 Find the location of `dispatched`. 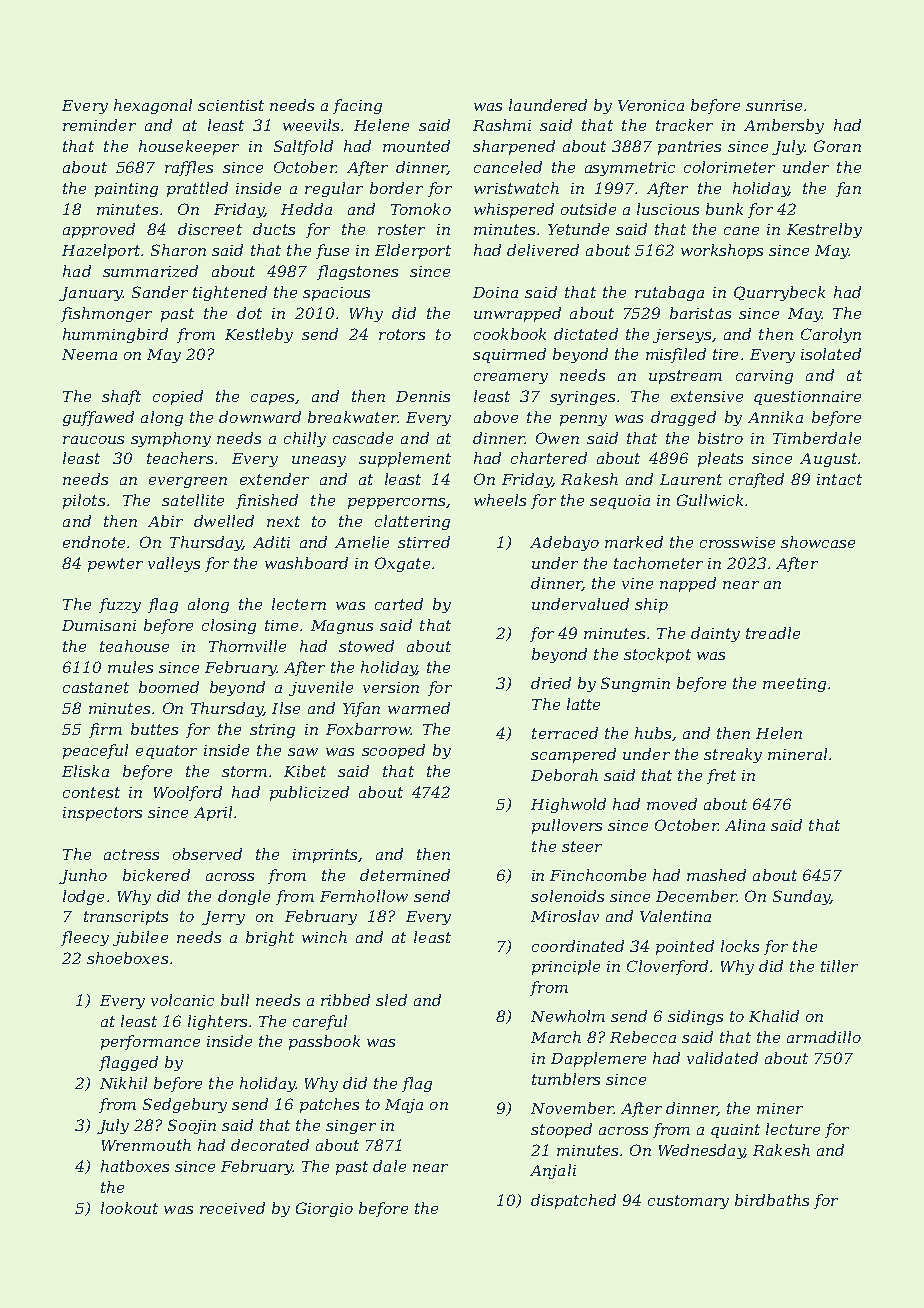

dispatched is located at coordinates (573, 1201).
